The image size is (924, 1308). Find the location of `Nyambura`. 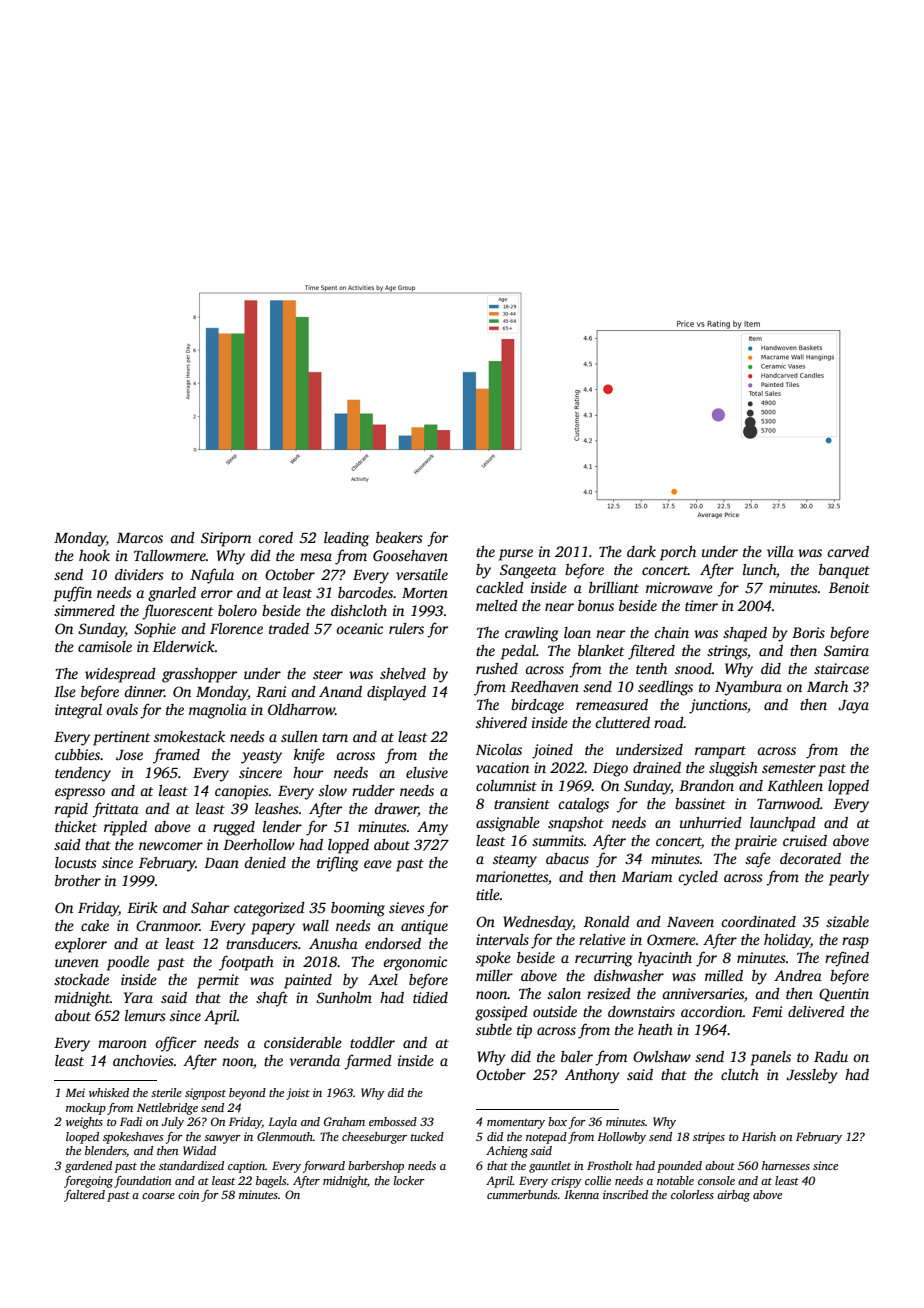

Nyambura is located at coordinates (748, 688).
